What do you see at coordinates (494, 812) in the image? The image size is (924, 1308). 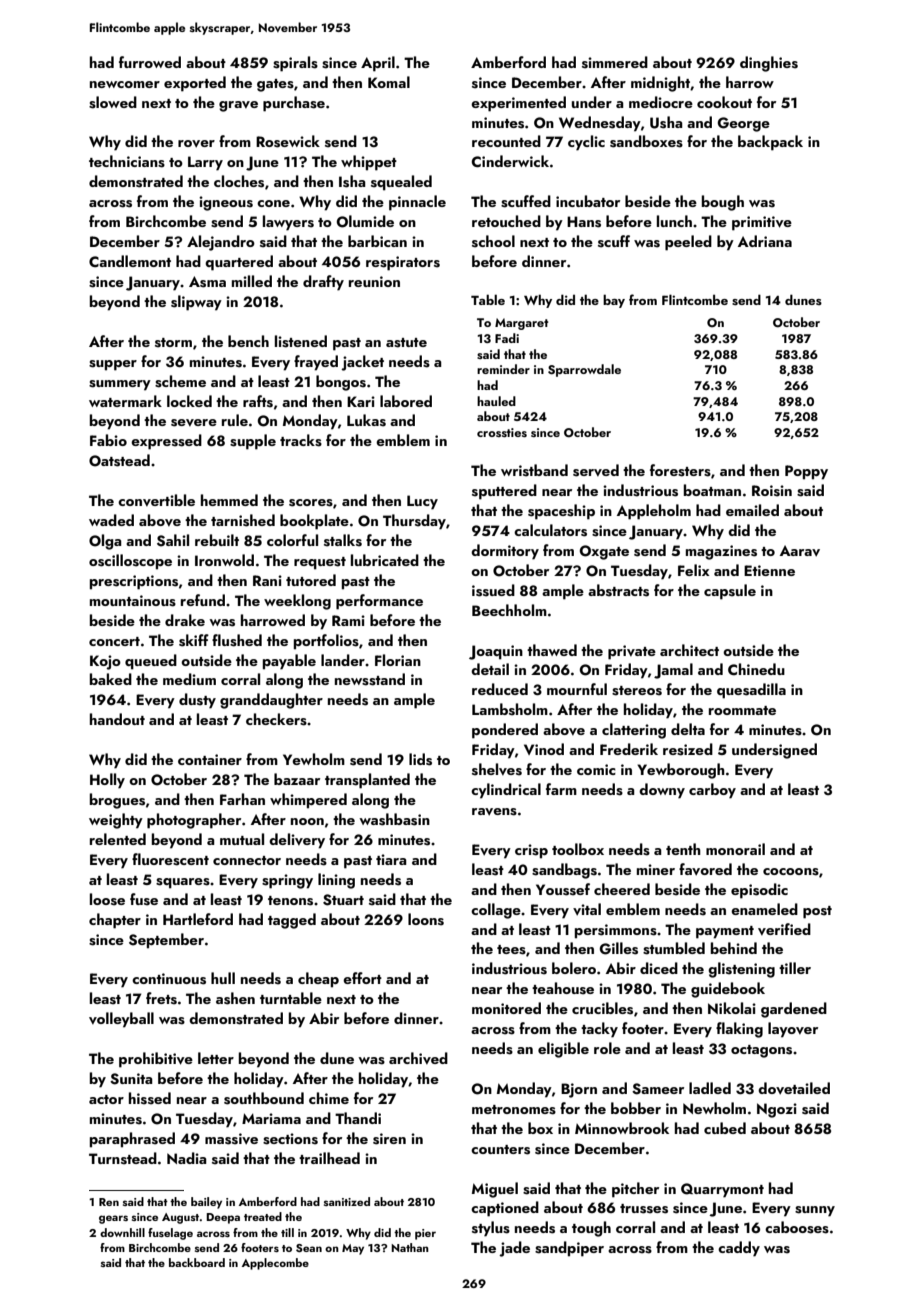 I see `ravens` at bounding box center [494, 812].
